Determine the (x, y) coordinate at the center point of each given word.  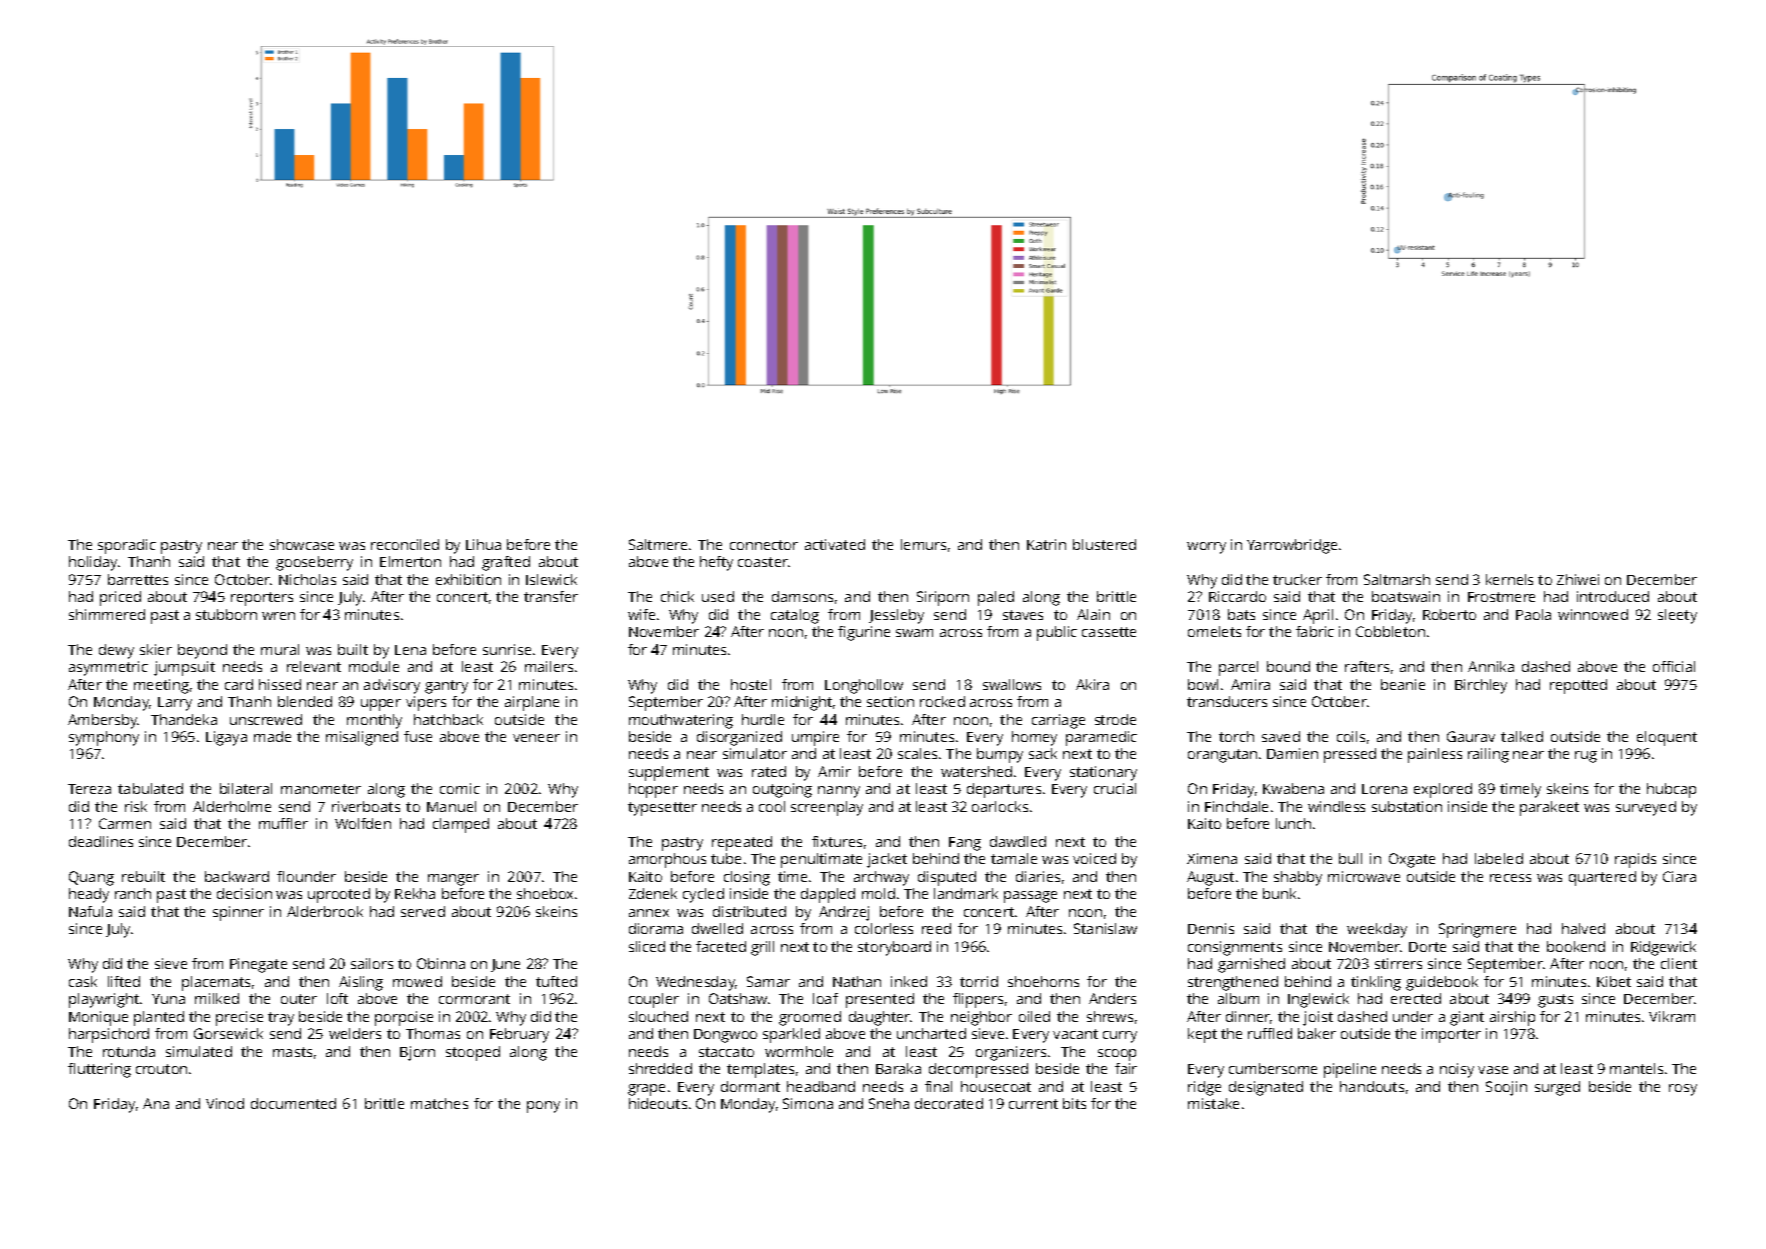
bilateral (246, 788)
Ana (156, 1103)
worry (1206, 548)
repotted (1578, 686)
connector (764, 545)
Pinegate (258, 965)
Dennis (1211, 928)
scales (917, 753)
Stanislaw (1105, 928)
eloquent (1667, 738)
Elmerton (410, 561)
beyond (202, 651)
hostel (751, 684)
